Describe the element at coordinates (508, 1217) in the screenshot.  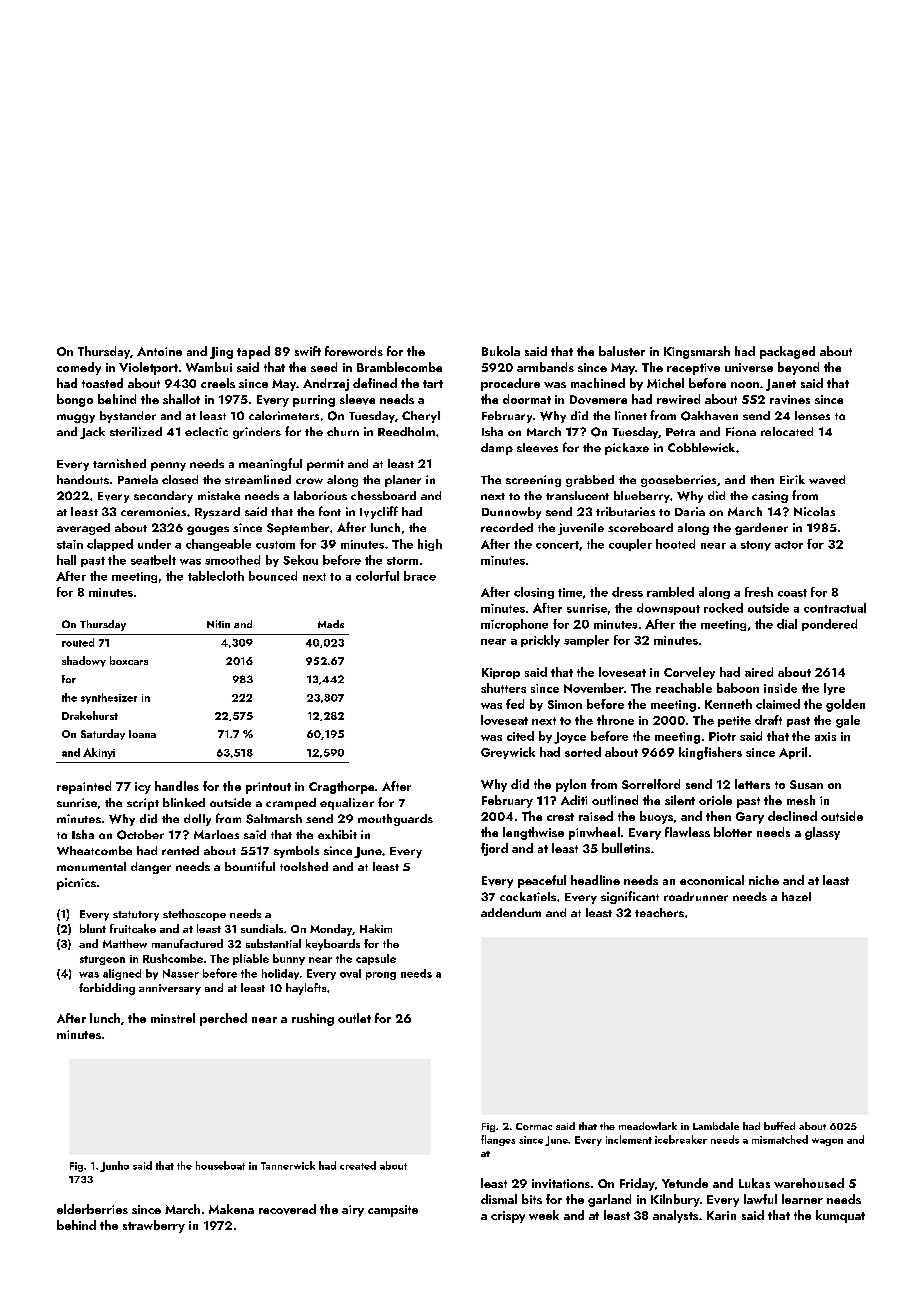
I see `crispy` at that location.
